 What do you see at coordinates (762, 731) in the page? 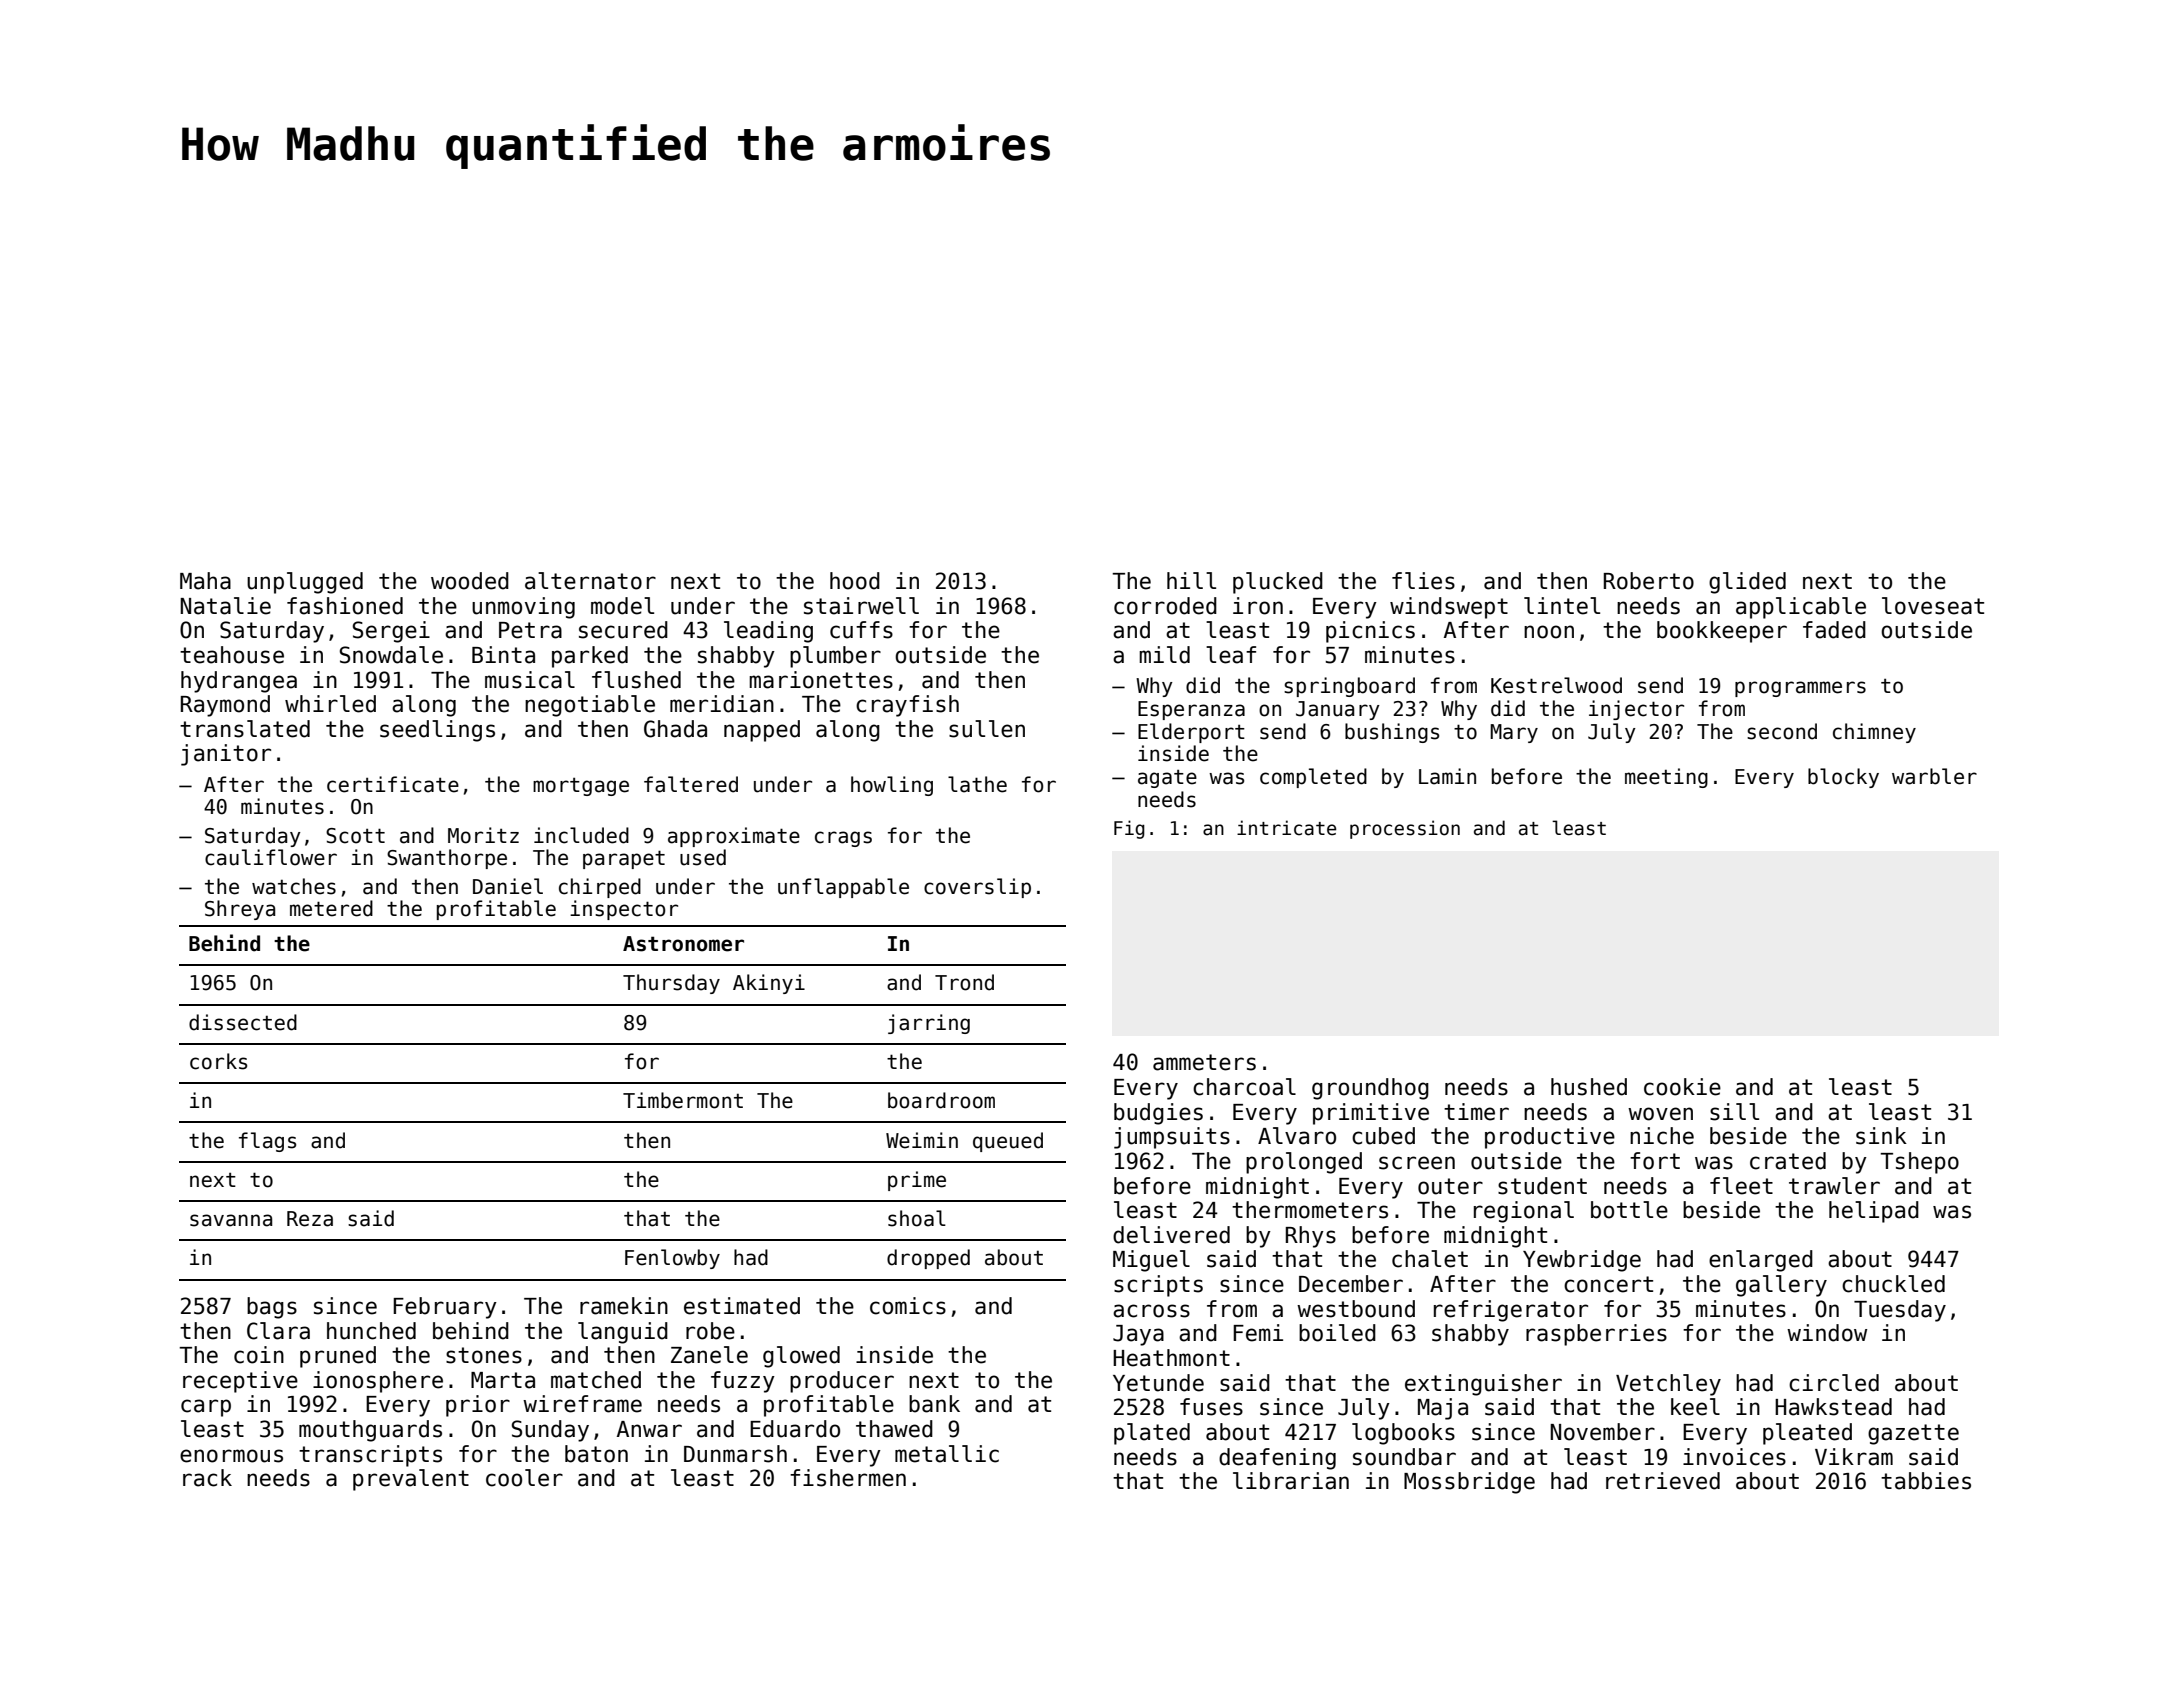
I see `napped` at bounding box center [762, 731].
